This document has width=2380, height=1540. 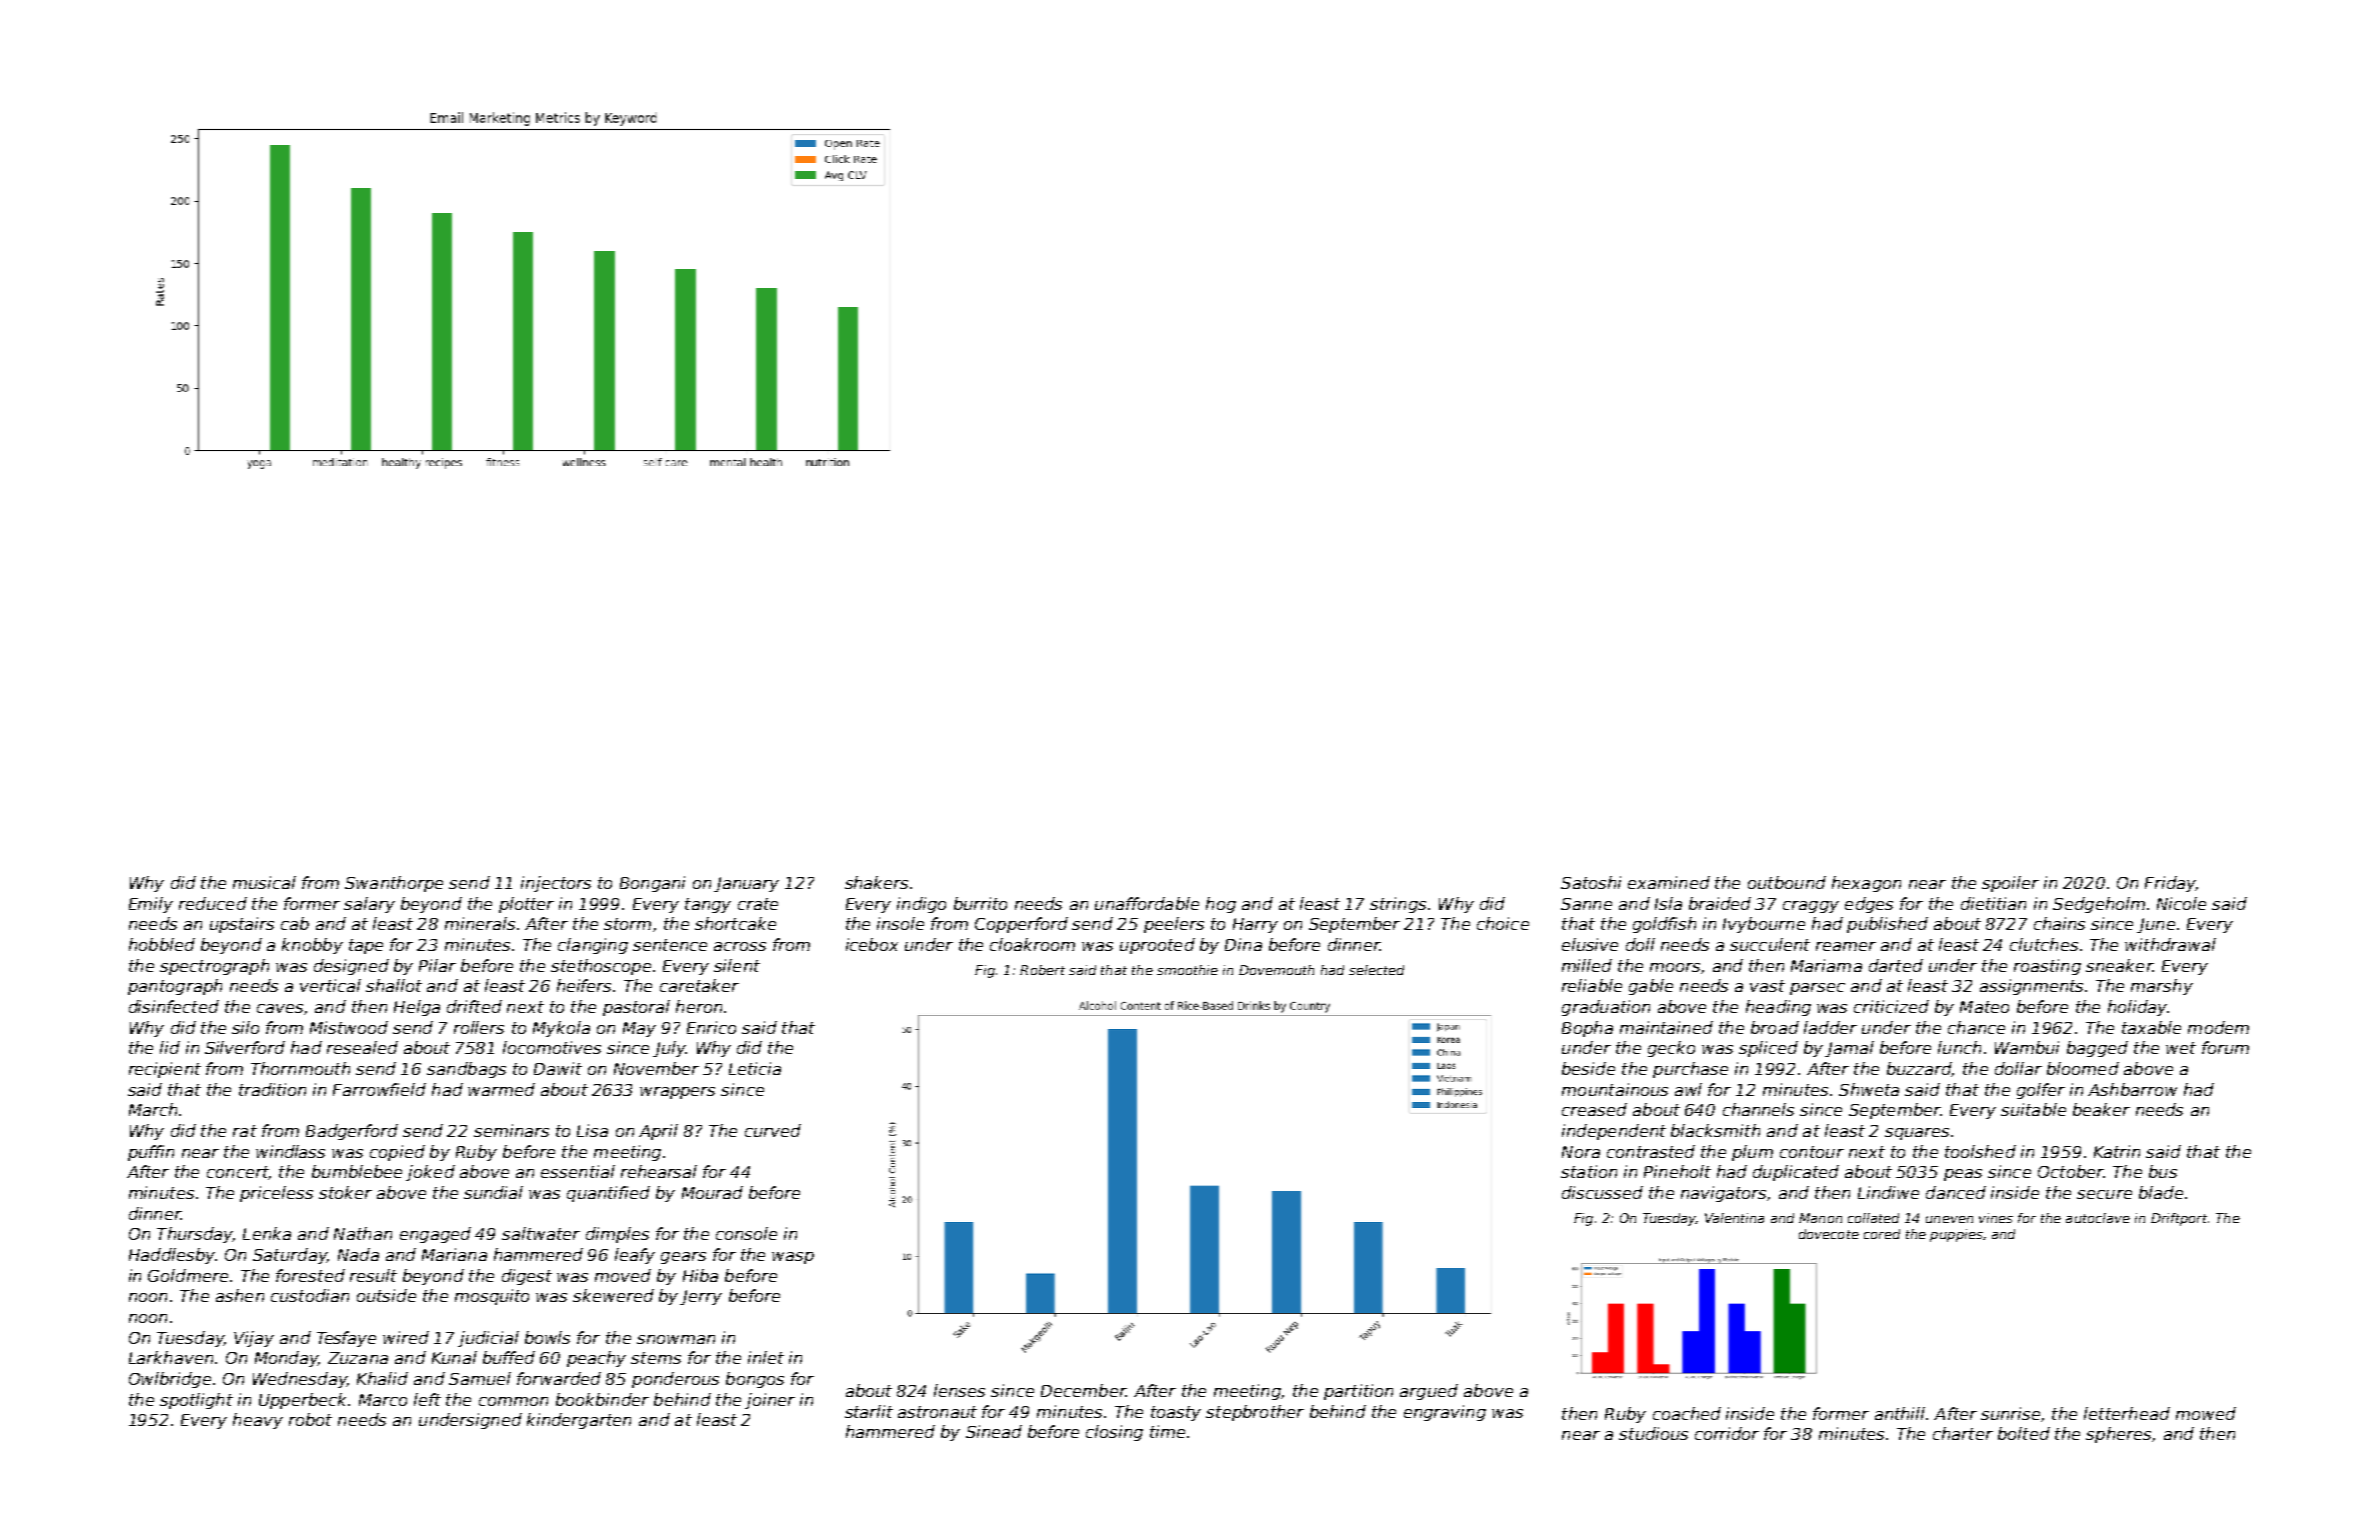 What do you see at coordinates (701, 1297) in the document?
I see `Jerry` at bounding box center [701, 1297].
